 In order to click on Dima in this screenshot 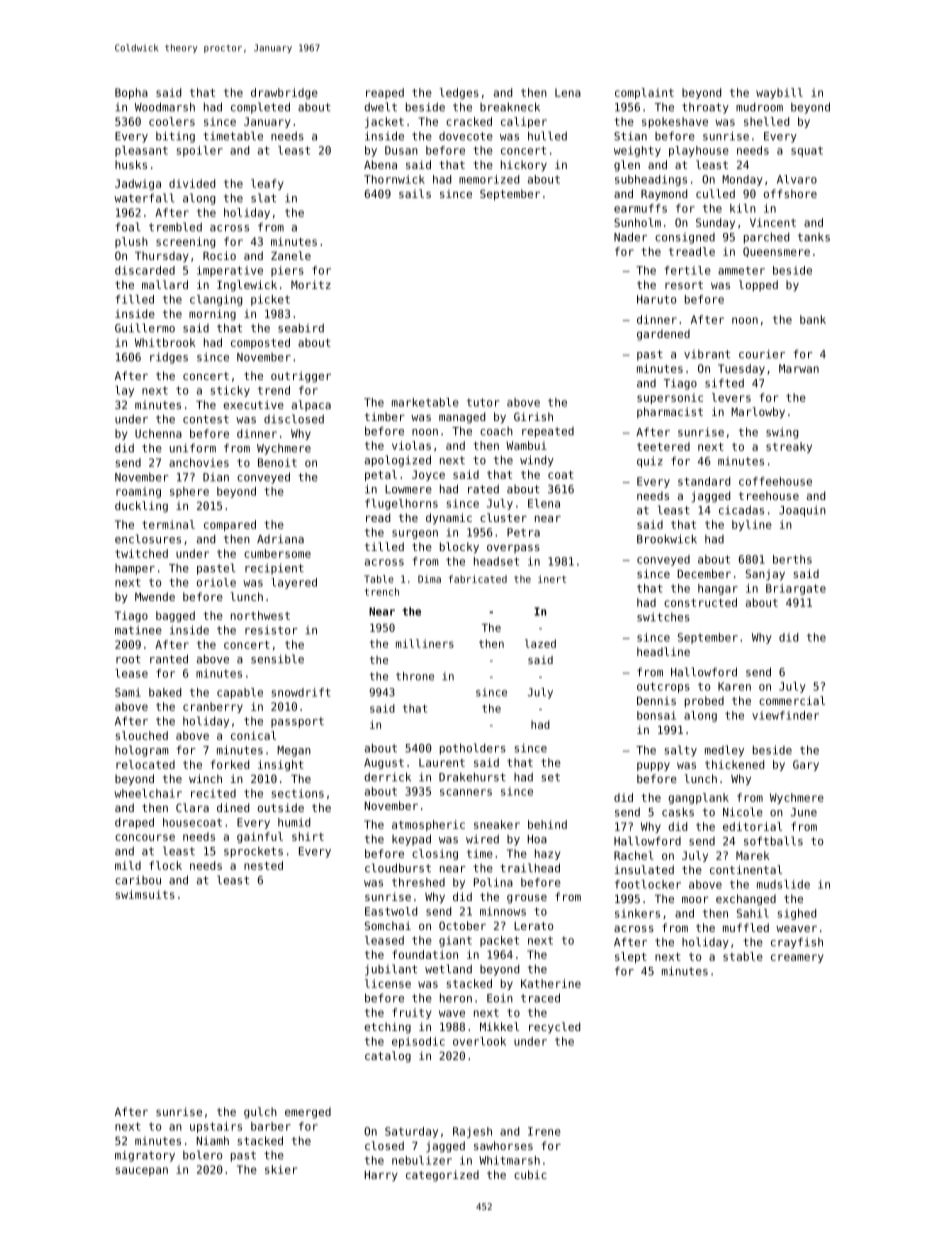, I will do `click(429, 579)`.
